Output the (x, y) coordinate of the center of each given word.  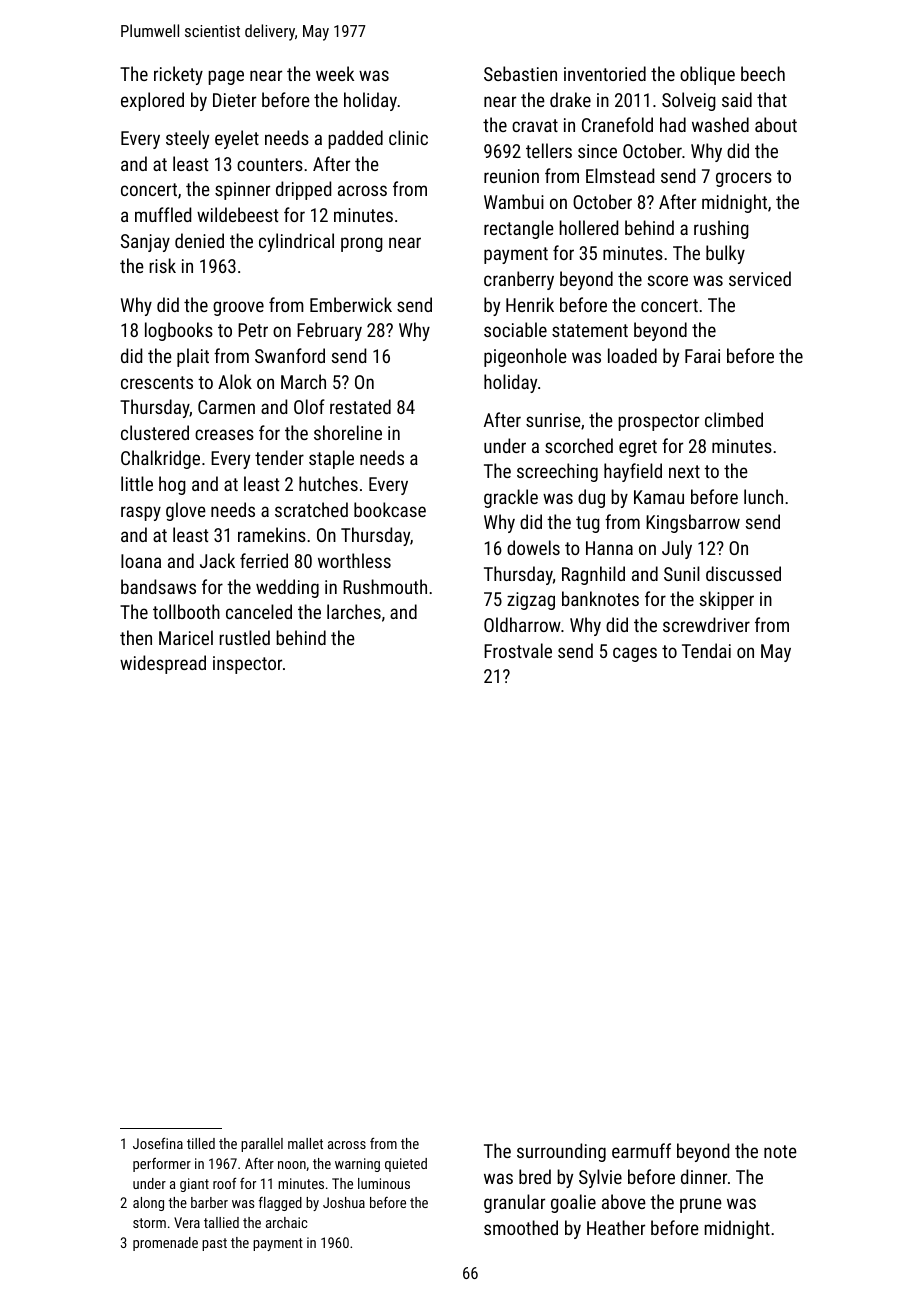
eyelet (237, 139)
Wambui (514, 201)
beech (763, 73)
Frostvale (518, 650)
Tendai (706, 650)
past (214, 1244)
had (673, 124)
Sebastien (520, 73)
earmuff (641, 1150)
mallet (305, 1143)
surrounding (561, 1152)
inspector (247, 665)
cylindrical (296, 242)
